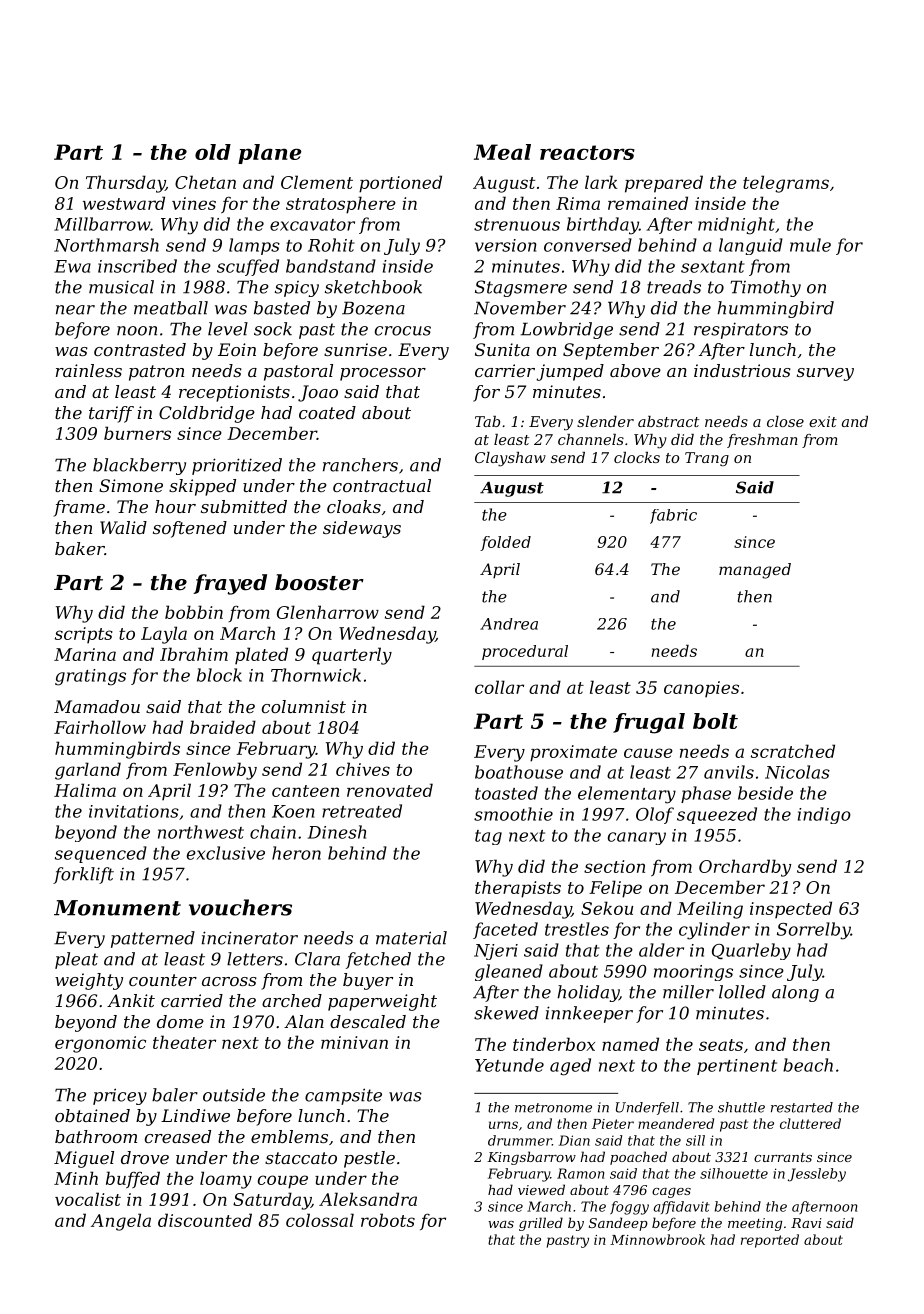  I want to click on outside, so click(234, 1095).
